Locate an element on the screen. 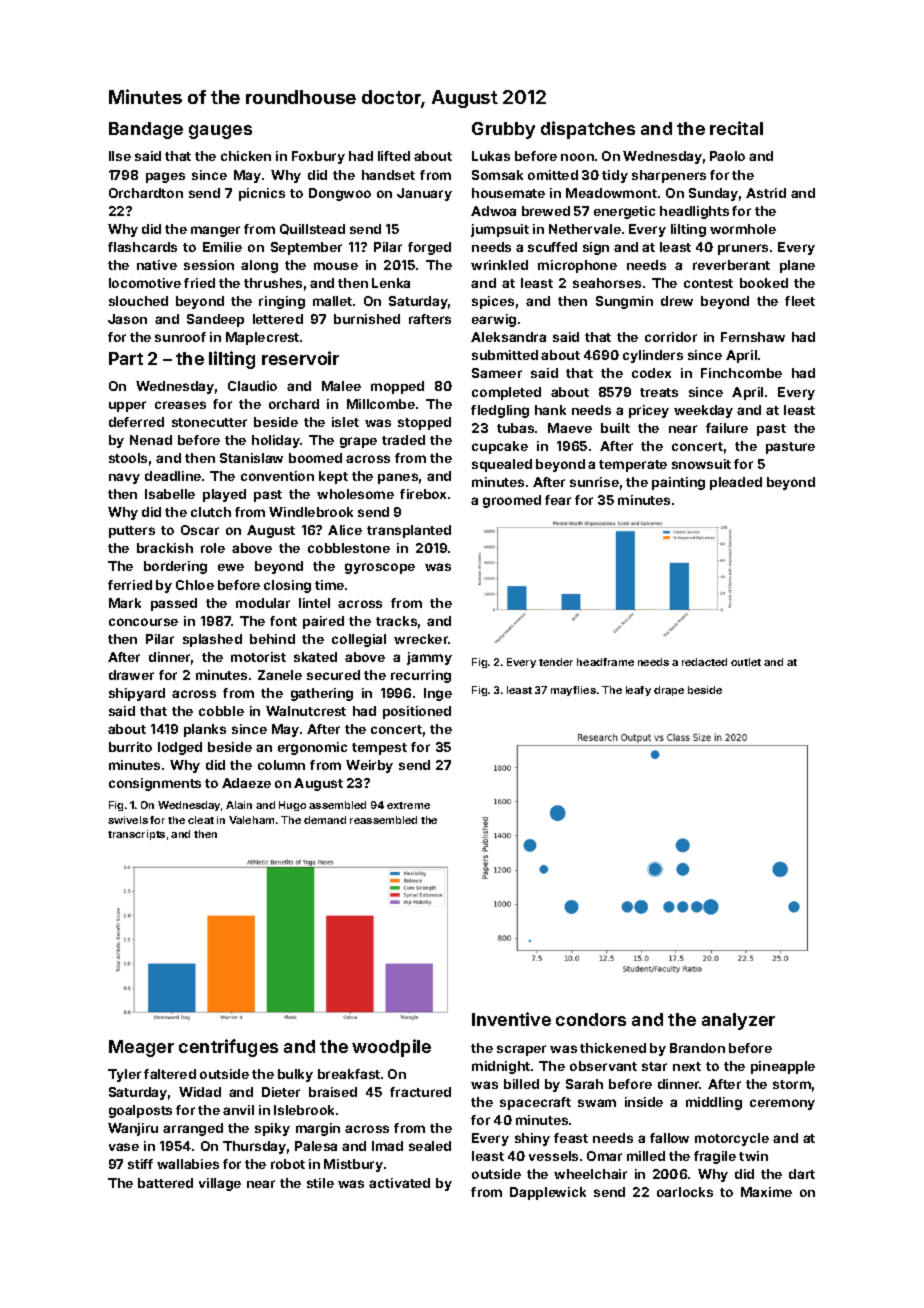 The width and height of the screenshot is (924, 1308). recital is located at coordinates (736, 128).
